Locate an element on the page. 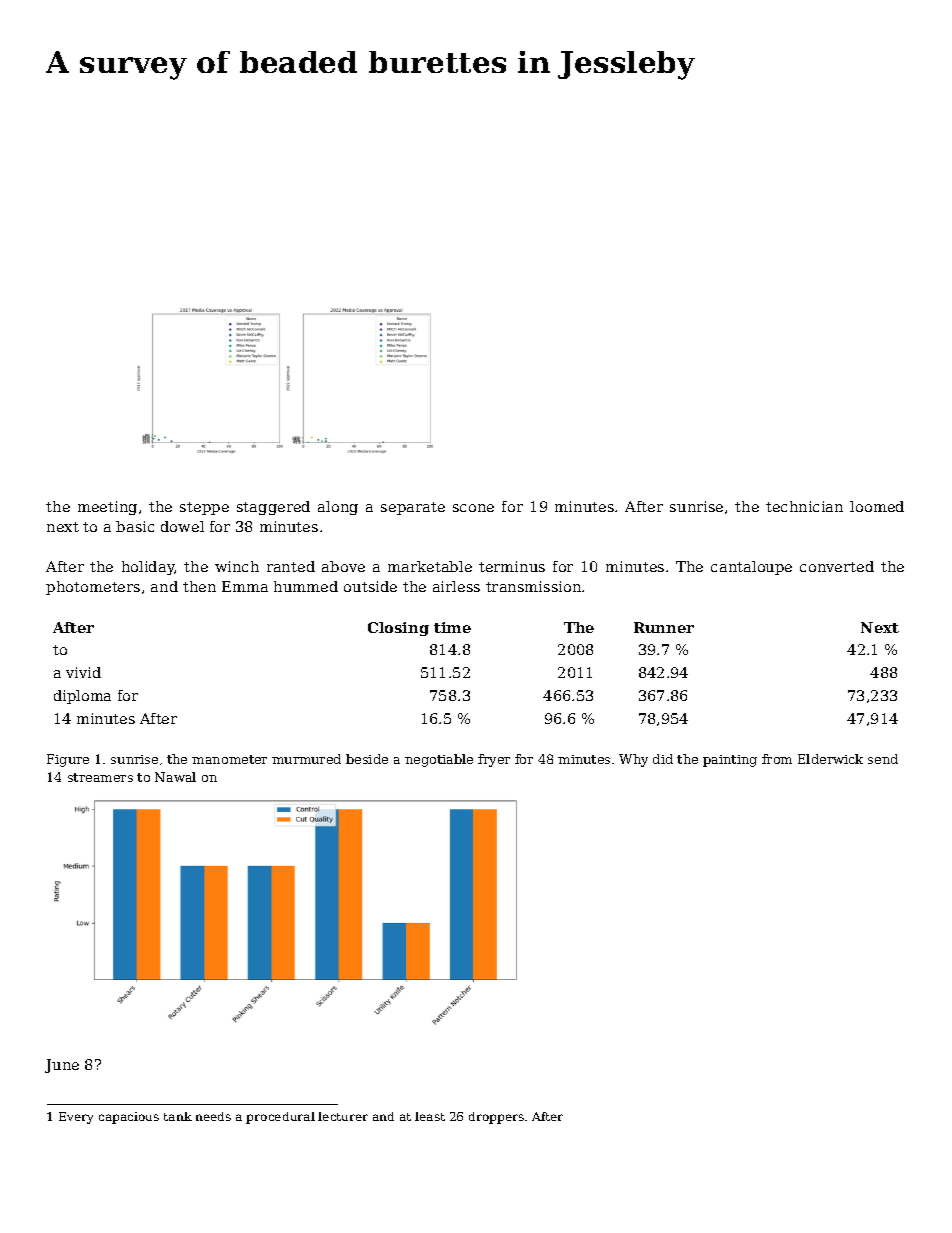 The height and width of the document is (1233, 952). diploma is located at coordinates (82, 697).
